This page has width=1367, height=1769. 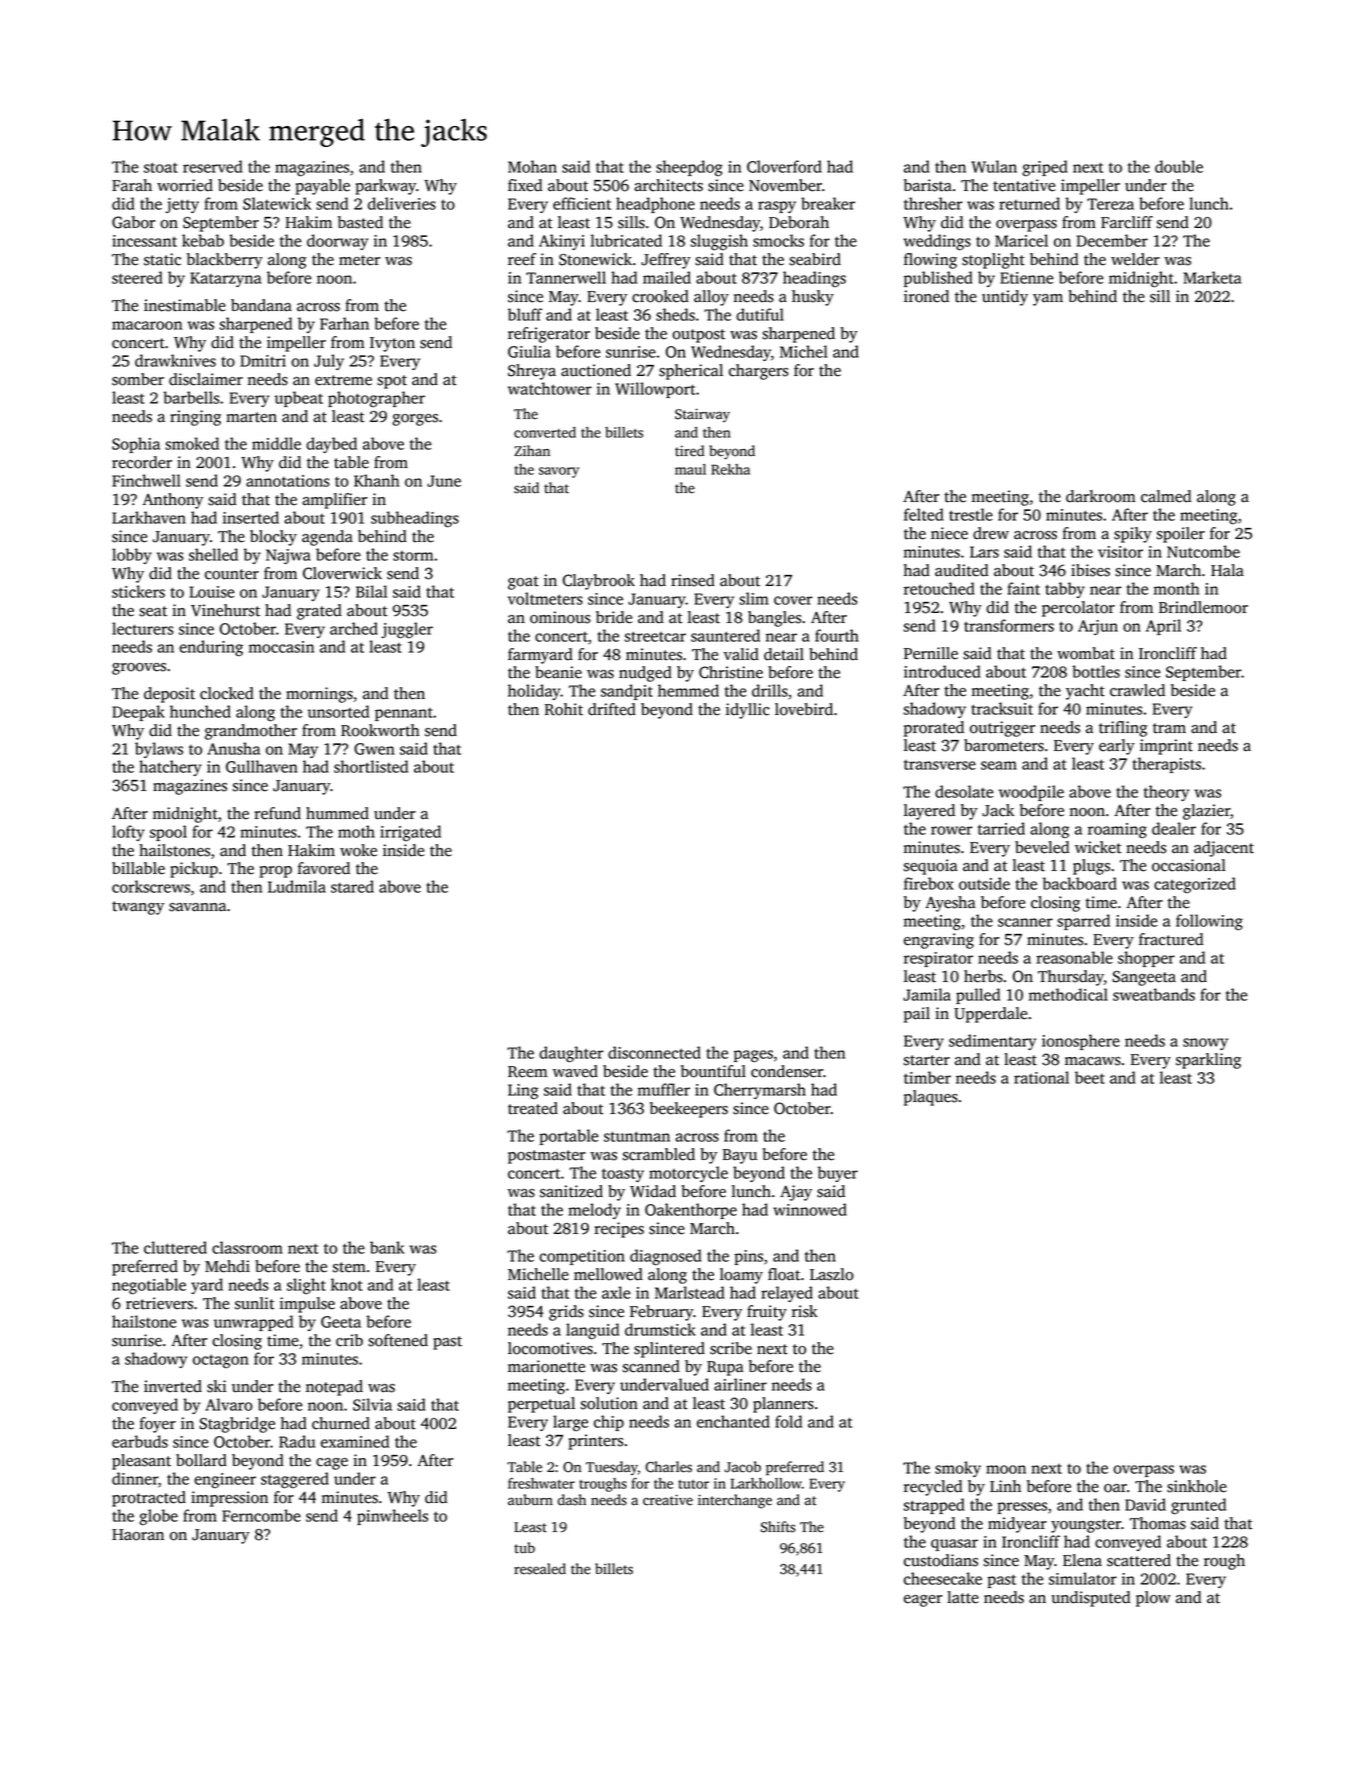 I want to click on sheepdog, so click(x=689, y=168).
